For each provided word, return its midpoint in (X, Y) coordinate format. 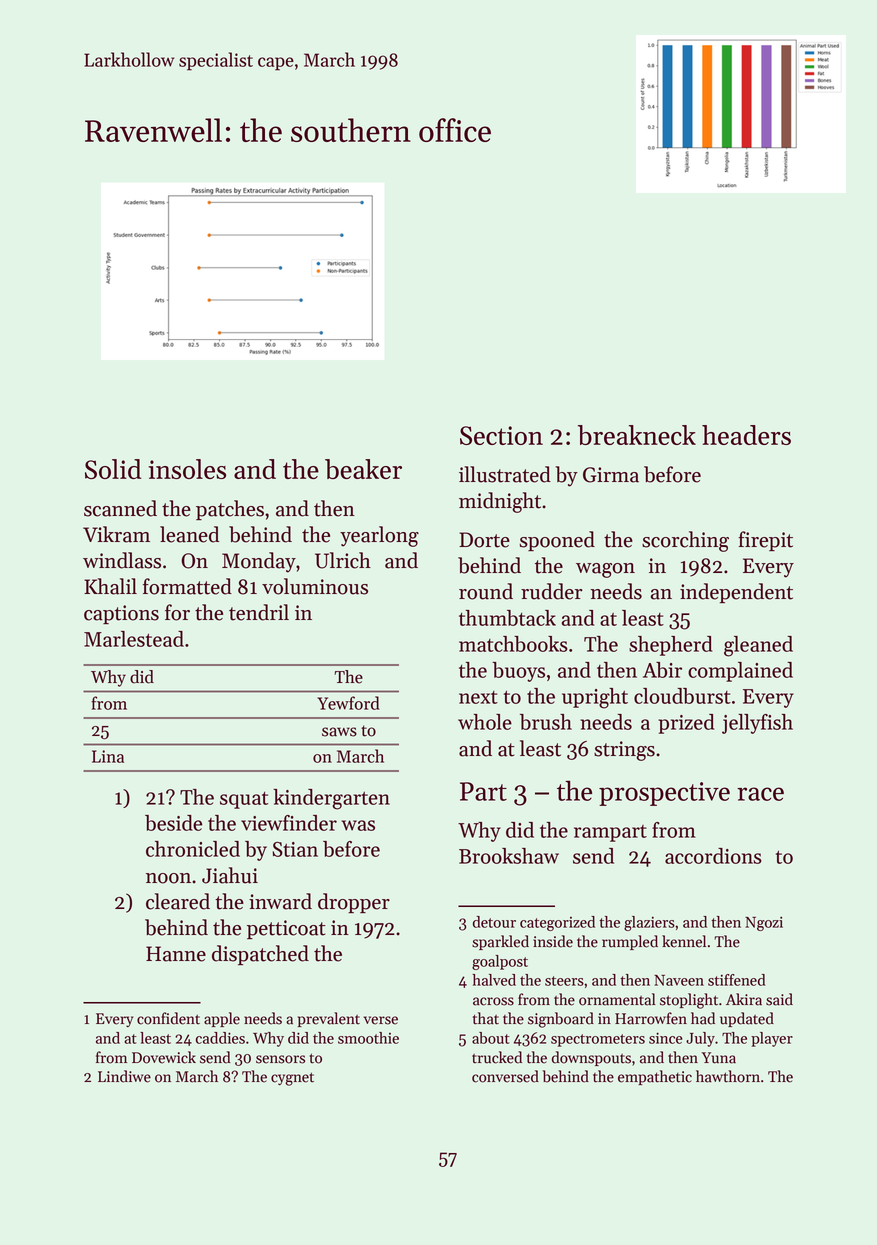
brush (546, 722)
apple (222, 1019)
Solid (113, 469)
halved (494, 980)
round (486, 591)
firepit (765, 541)
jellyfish (757, 724)
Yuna (718, 1058)
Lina (108, 756)
